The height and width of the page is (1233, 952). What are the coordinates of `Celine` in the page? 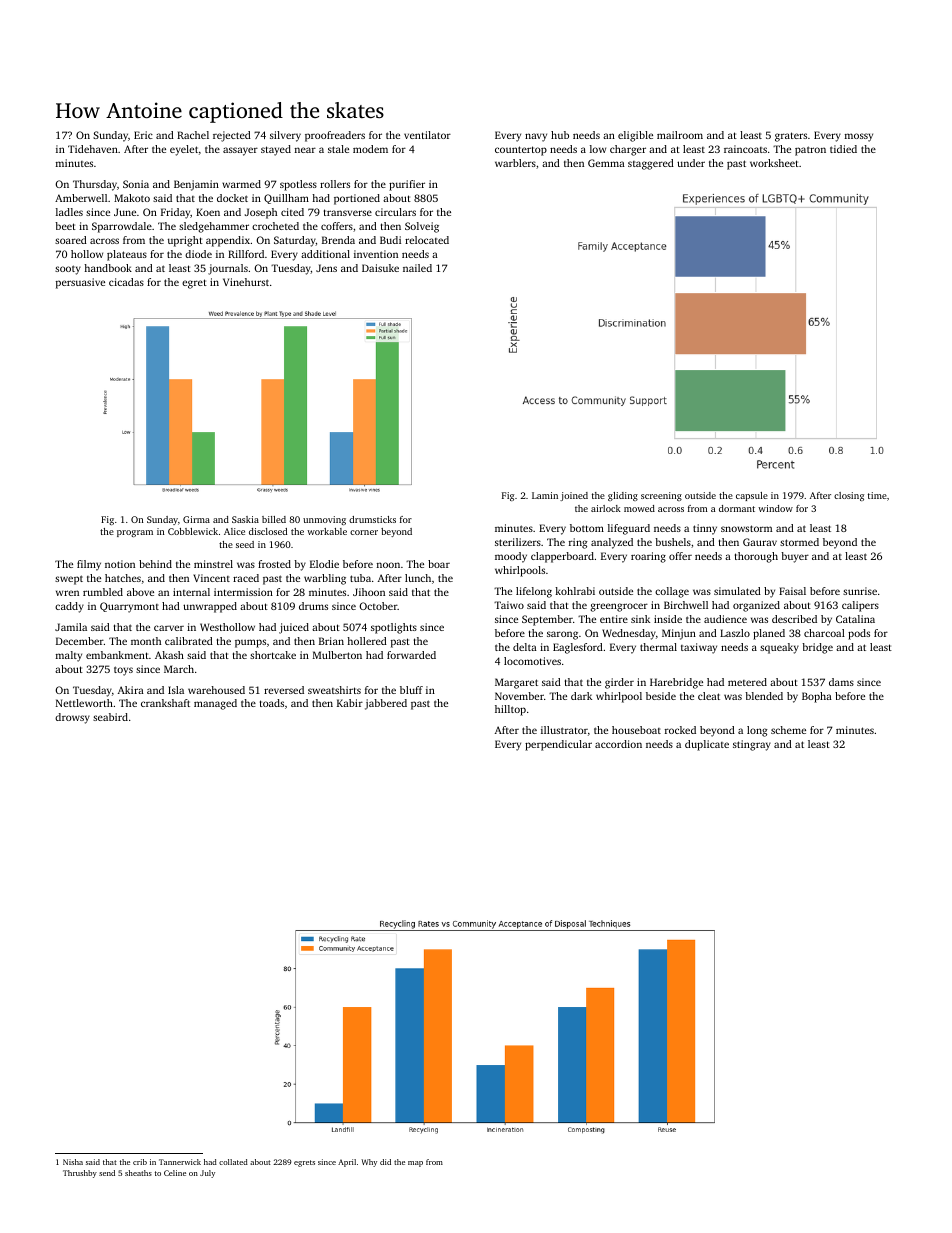 It's located at (175, 1173).
